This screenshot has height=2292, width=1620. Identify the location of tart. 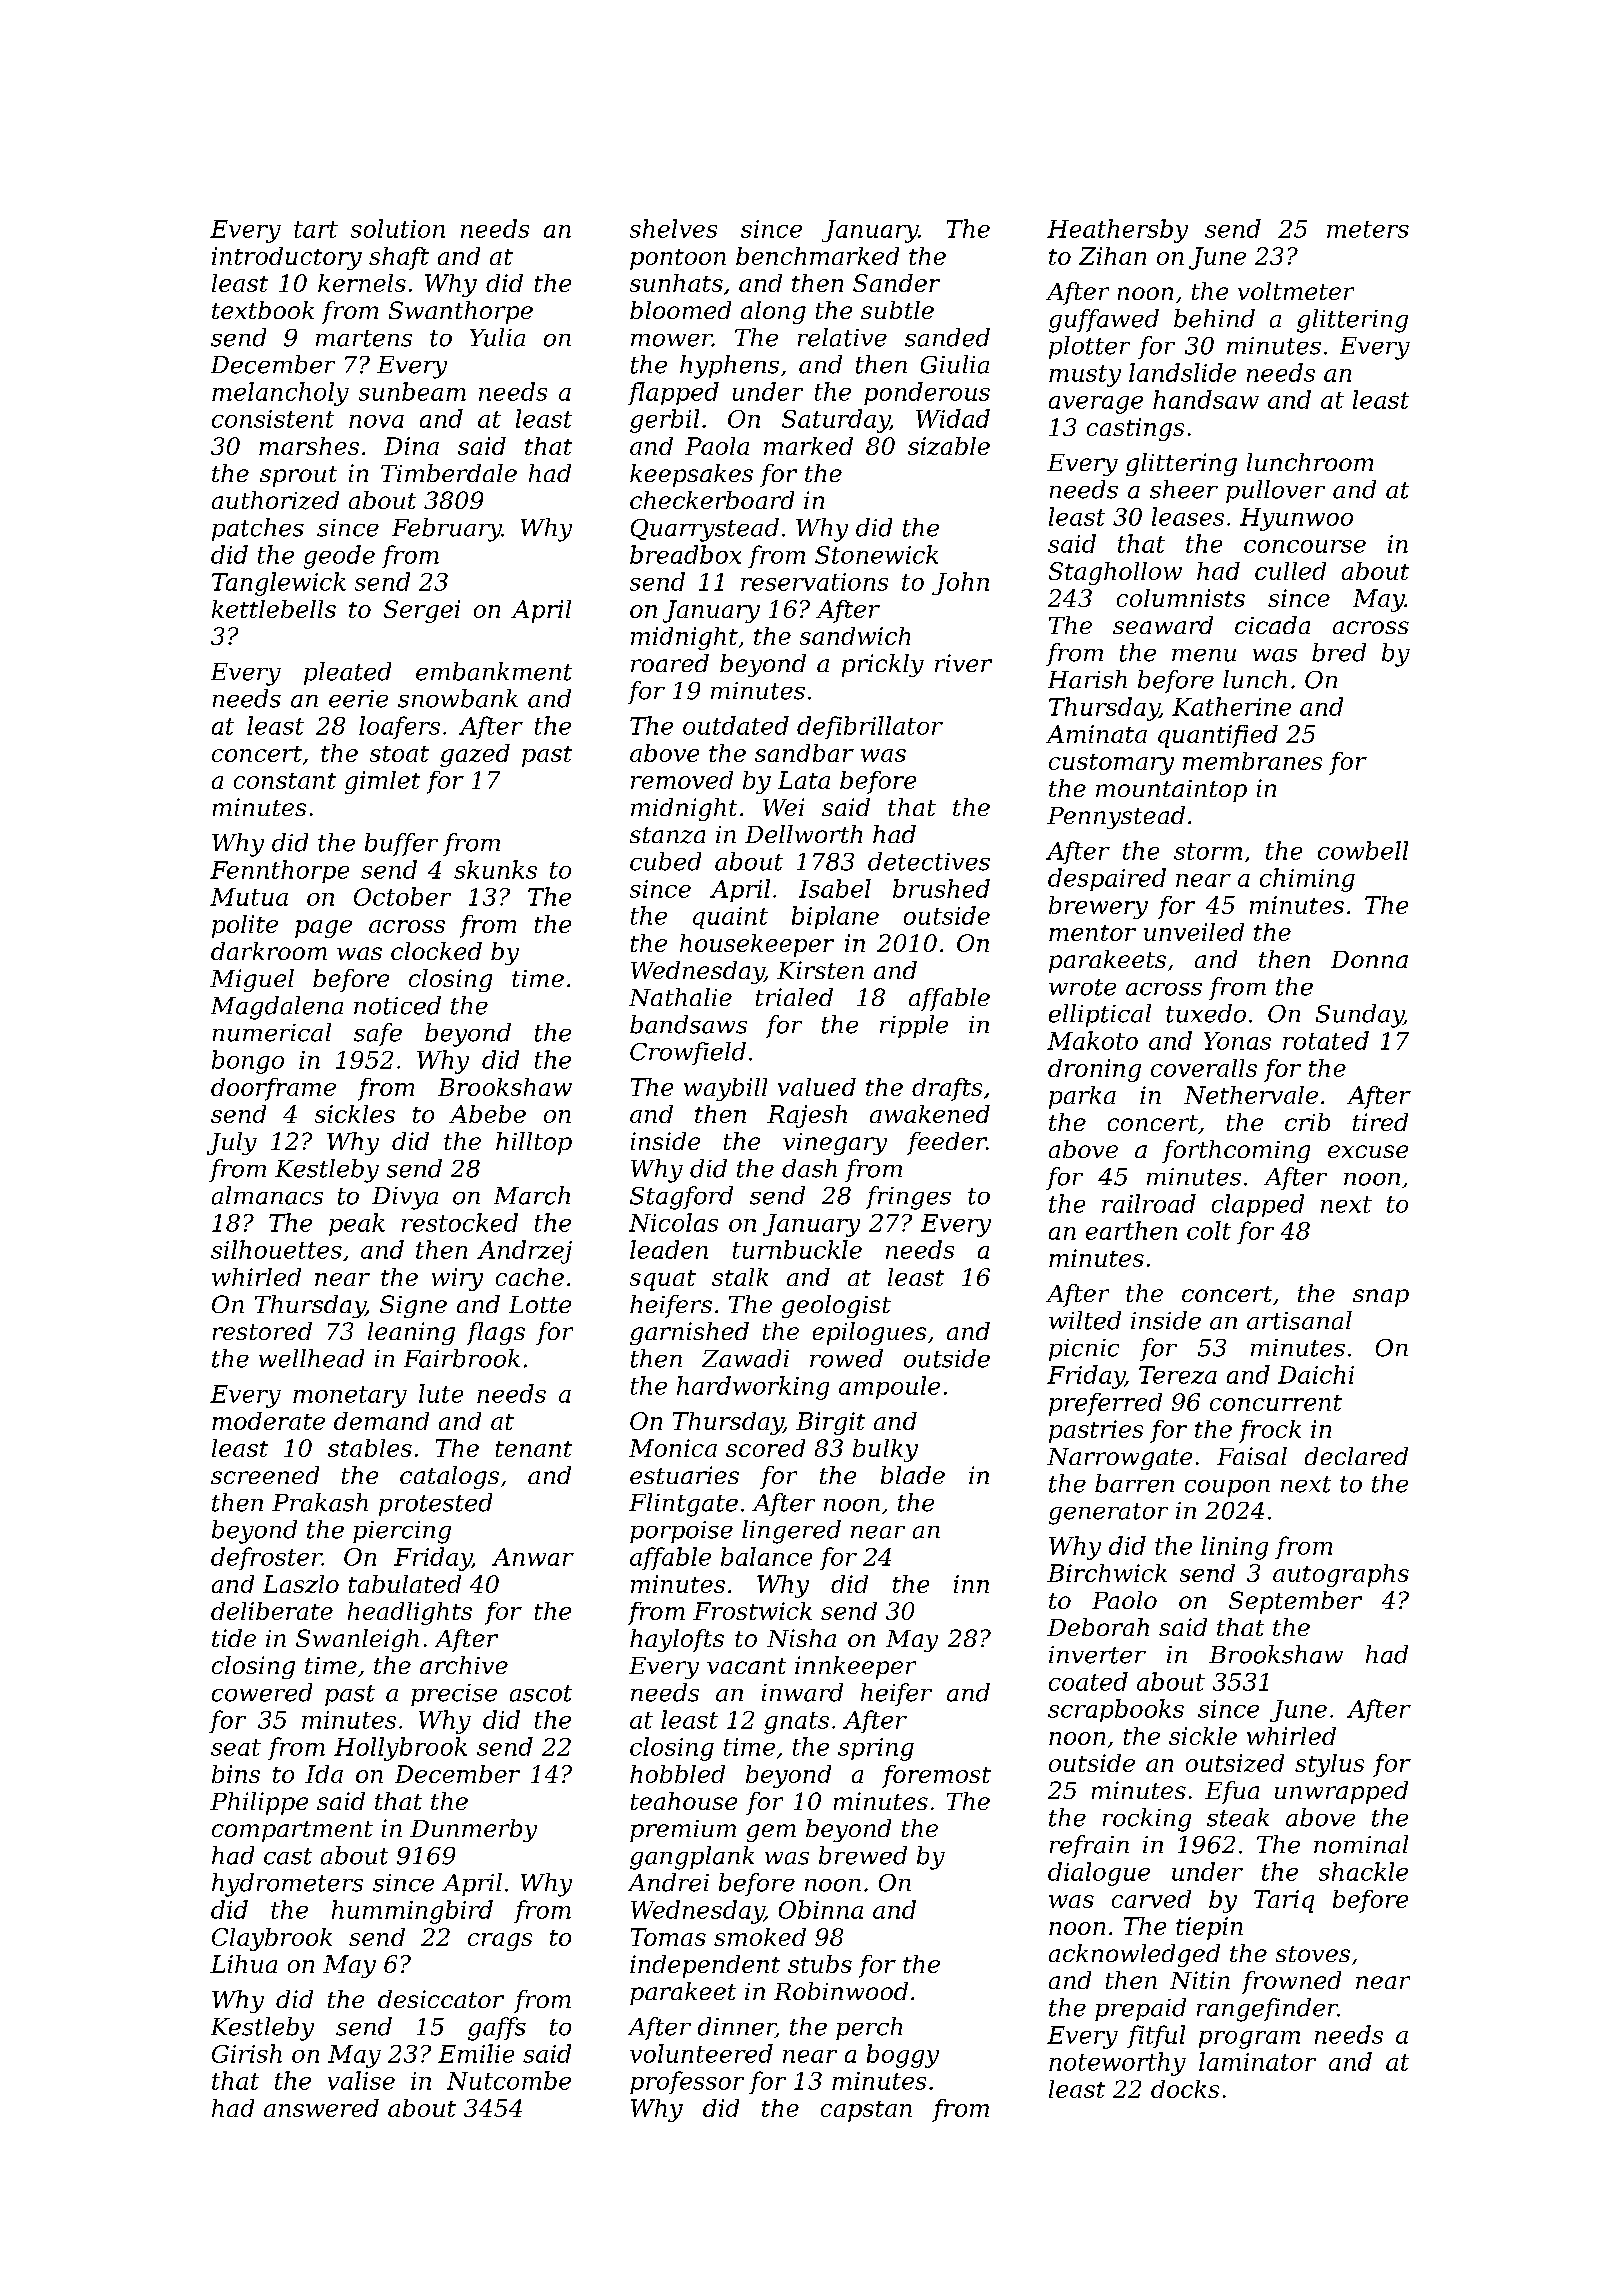
(316, 229).
